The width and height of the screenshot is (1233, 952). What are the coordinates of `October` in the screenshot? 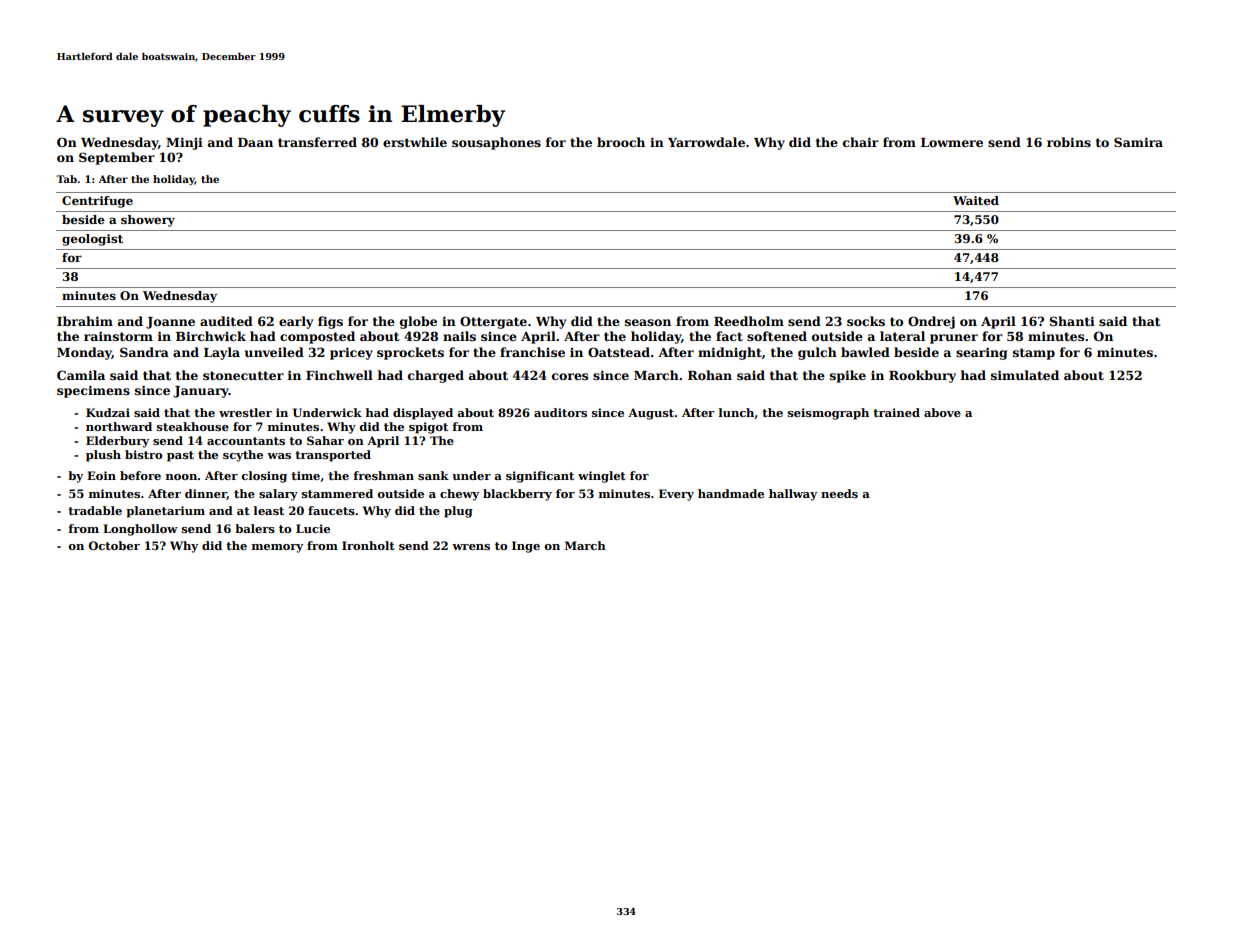 It's located at (114, 545).
